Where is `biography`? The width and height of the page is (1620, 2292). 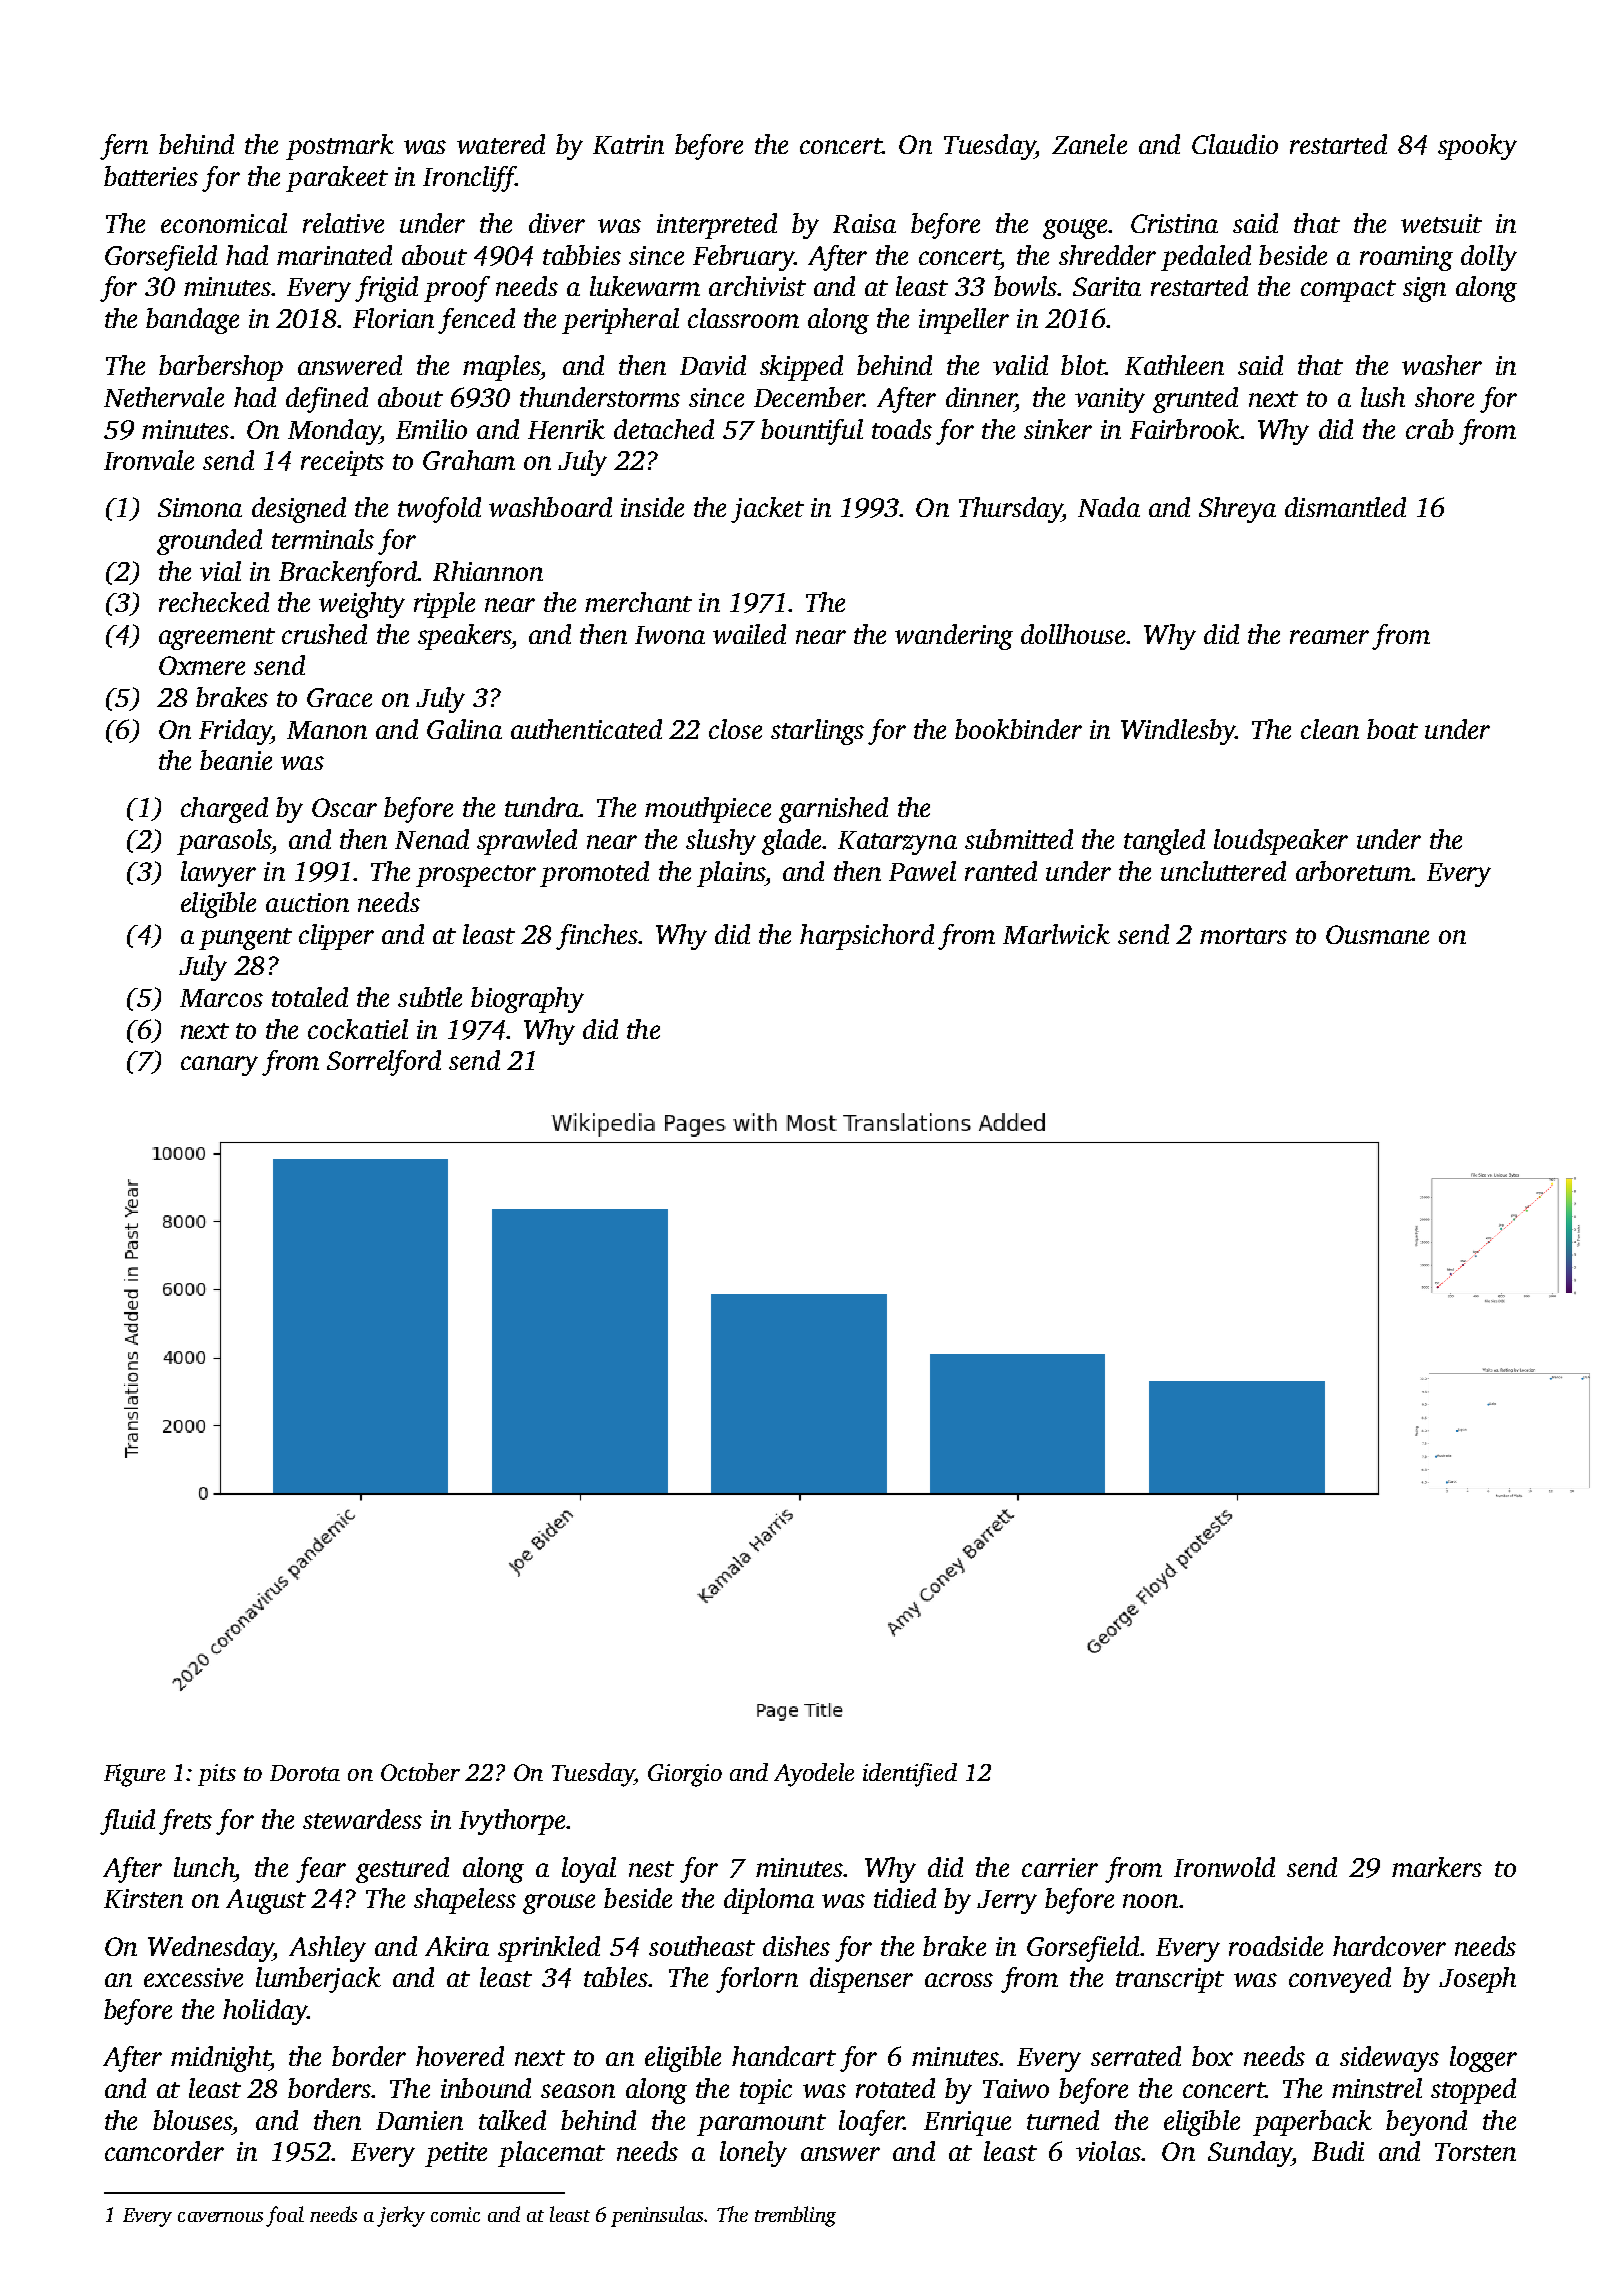
biography is located at coordinates (527, 1000).
